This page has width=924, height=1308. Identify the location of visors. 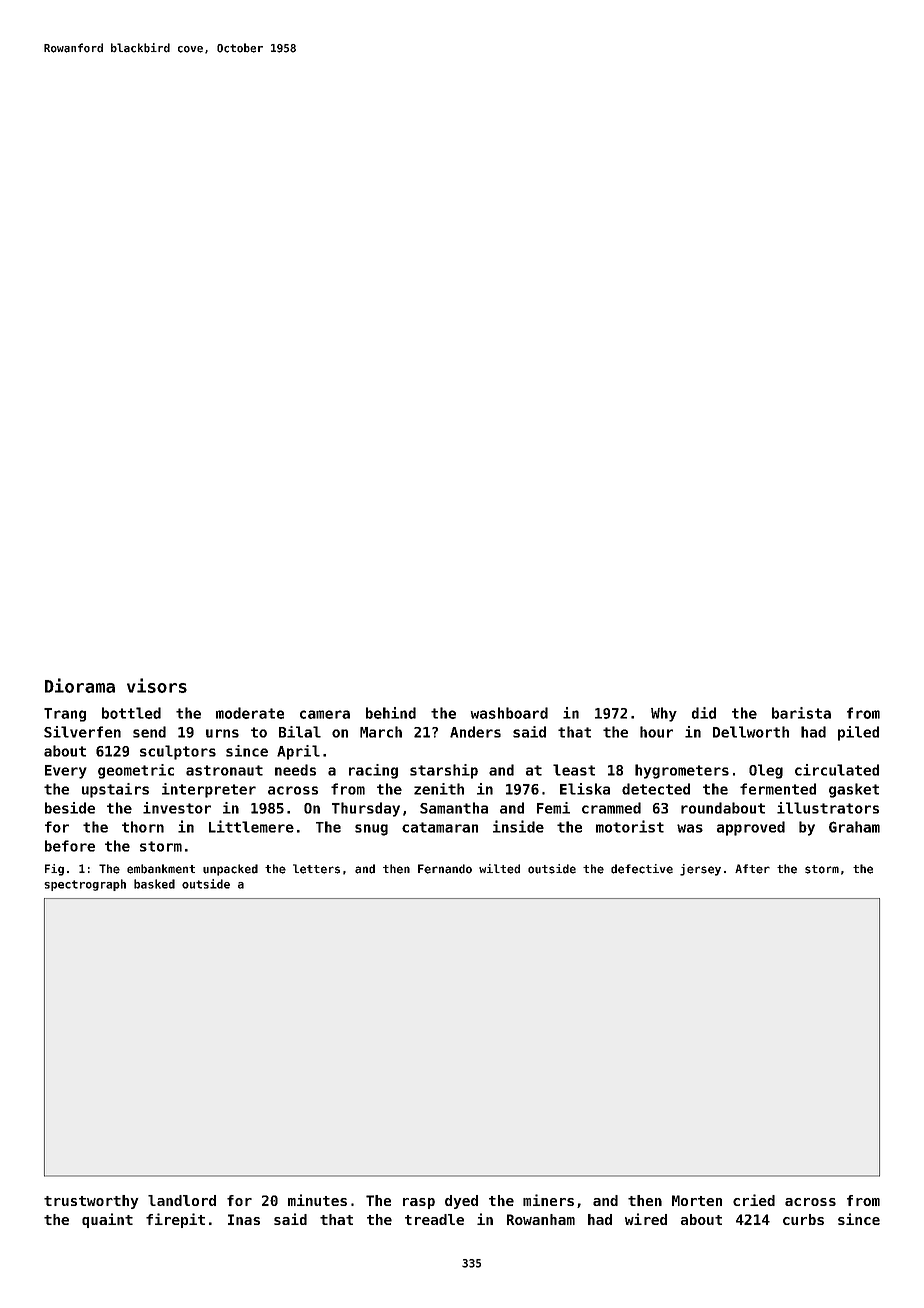
(157, 685).
